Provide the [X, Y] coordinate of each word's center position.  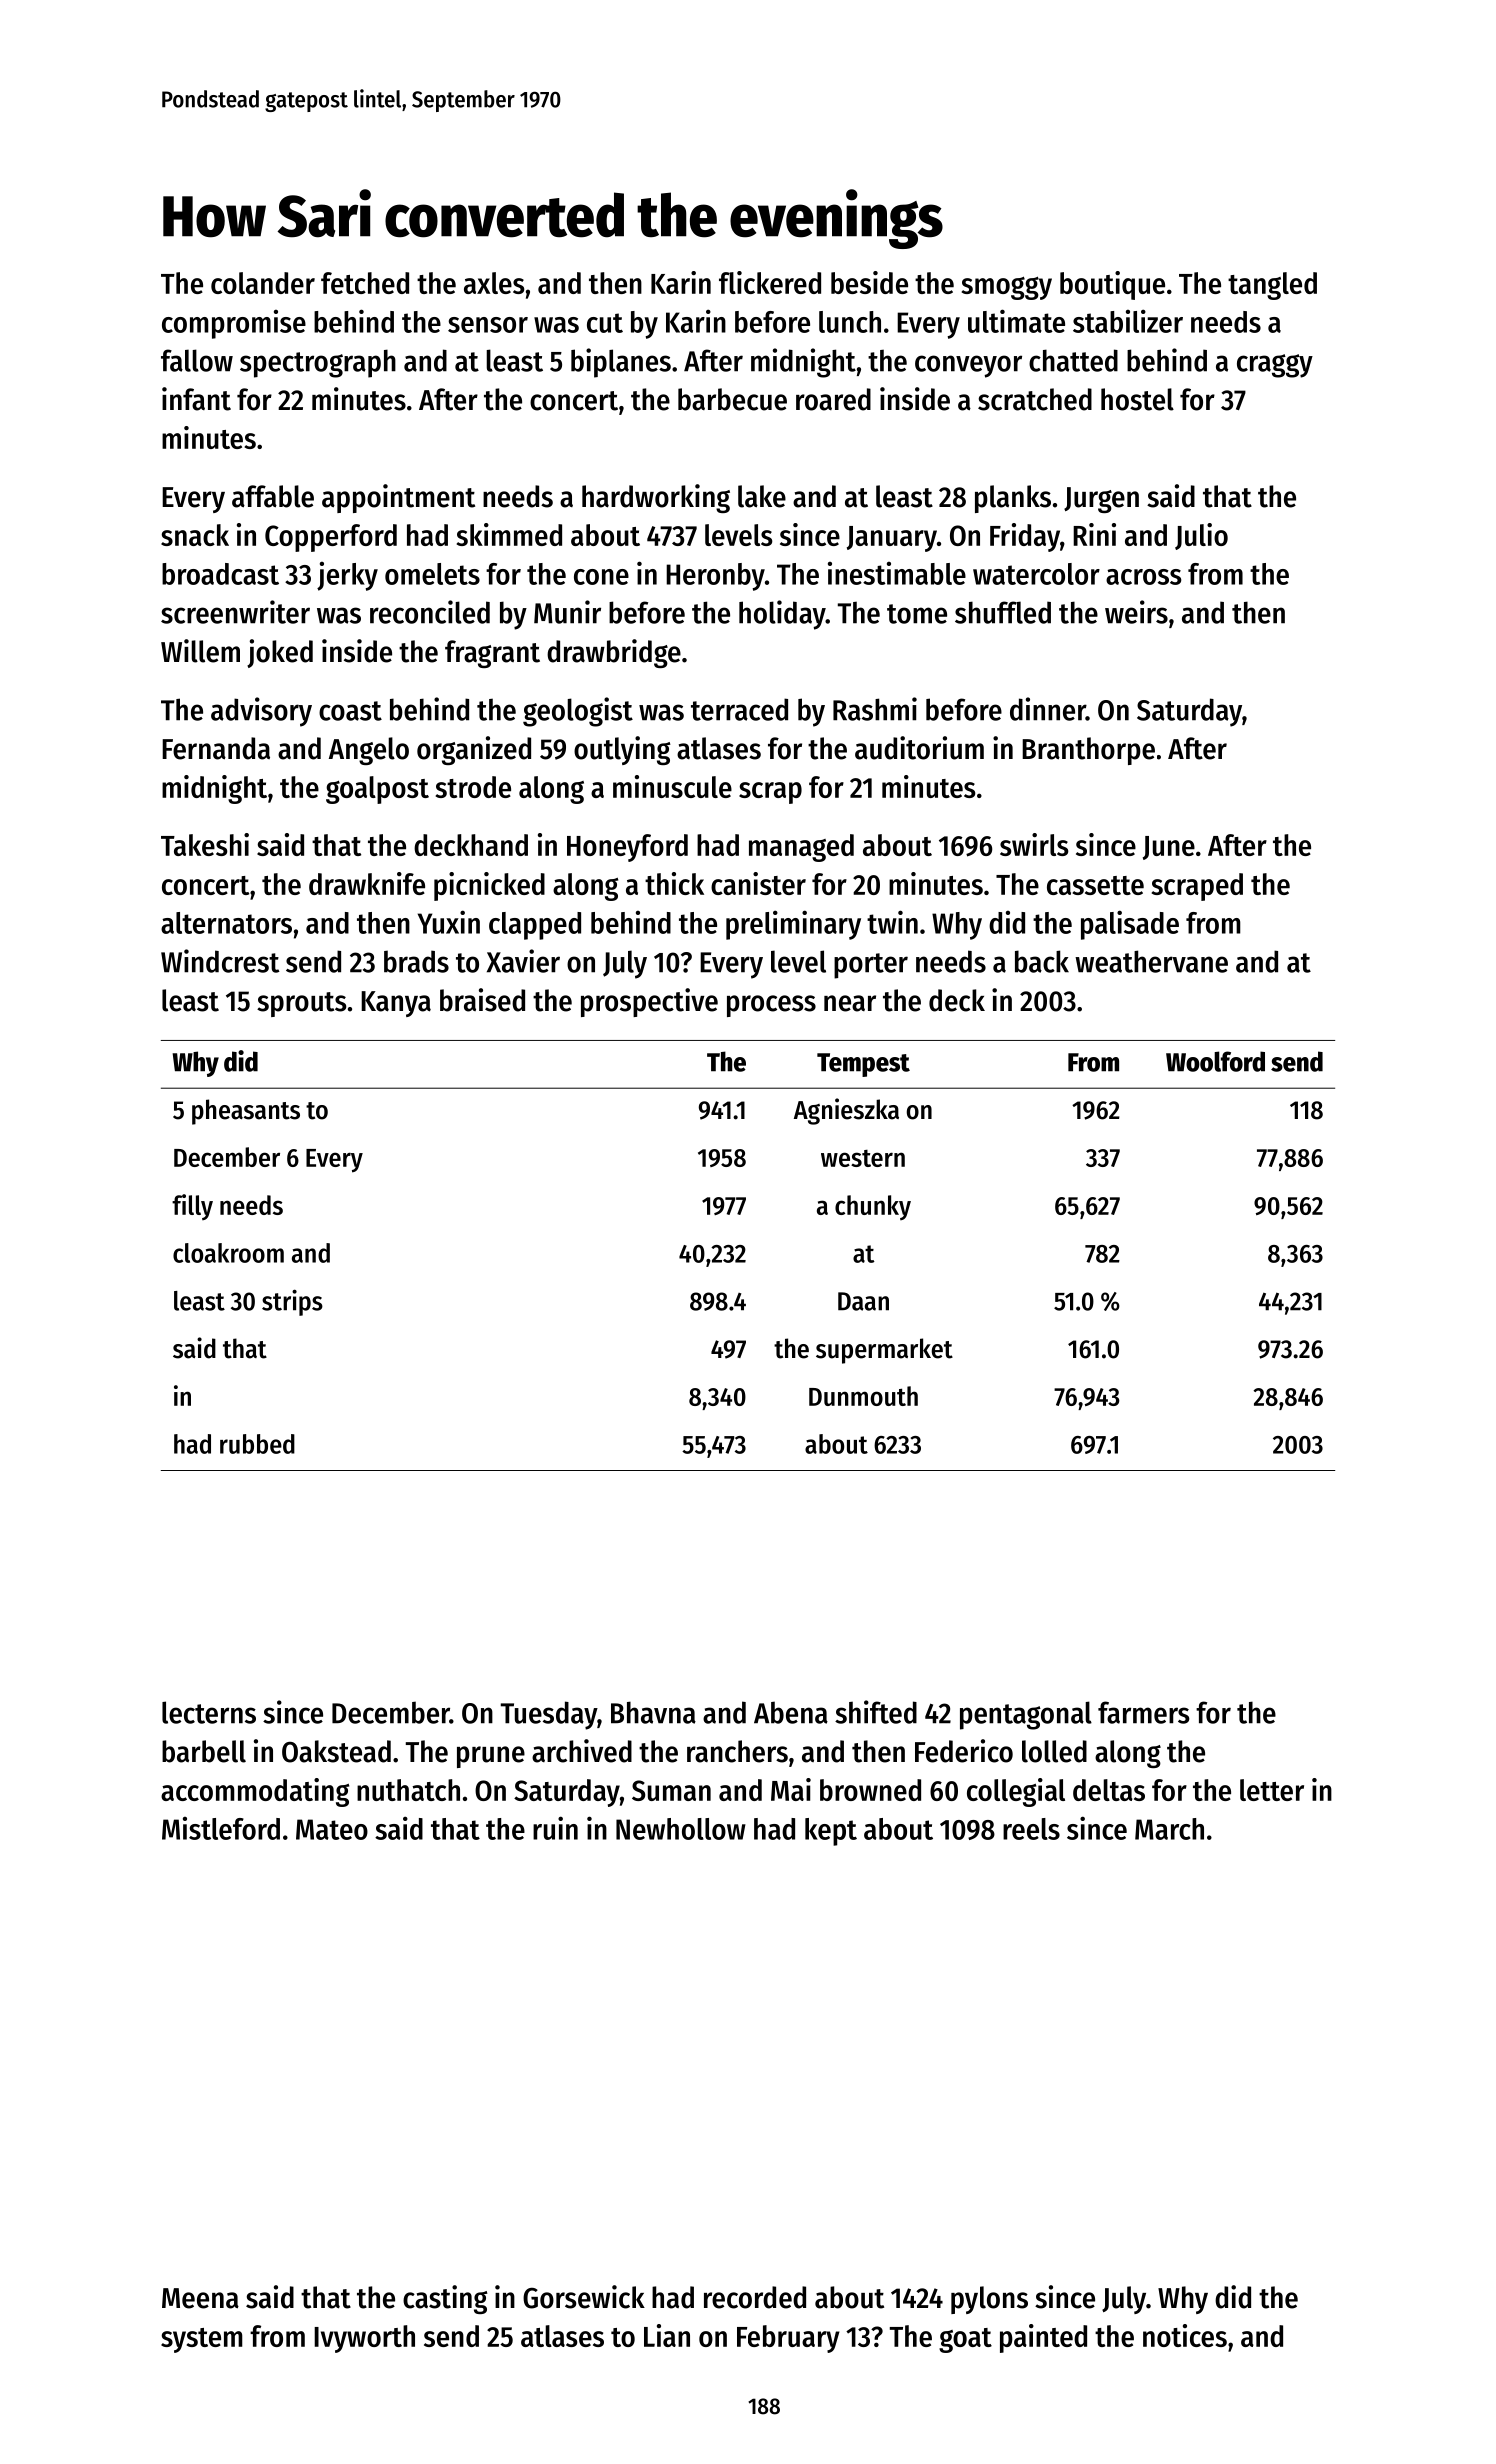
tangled [1272, 286]
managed [801, 848]
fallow [197, 360]
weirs [1136, 612]
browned [870, 1790]
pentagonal [1026, 1715]
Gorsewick [584, 2297]
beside [869, 282]
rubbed [257, 1444]
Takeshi [205, 844]
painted [1043, 2338]
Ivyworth [364, 2339]
